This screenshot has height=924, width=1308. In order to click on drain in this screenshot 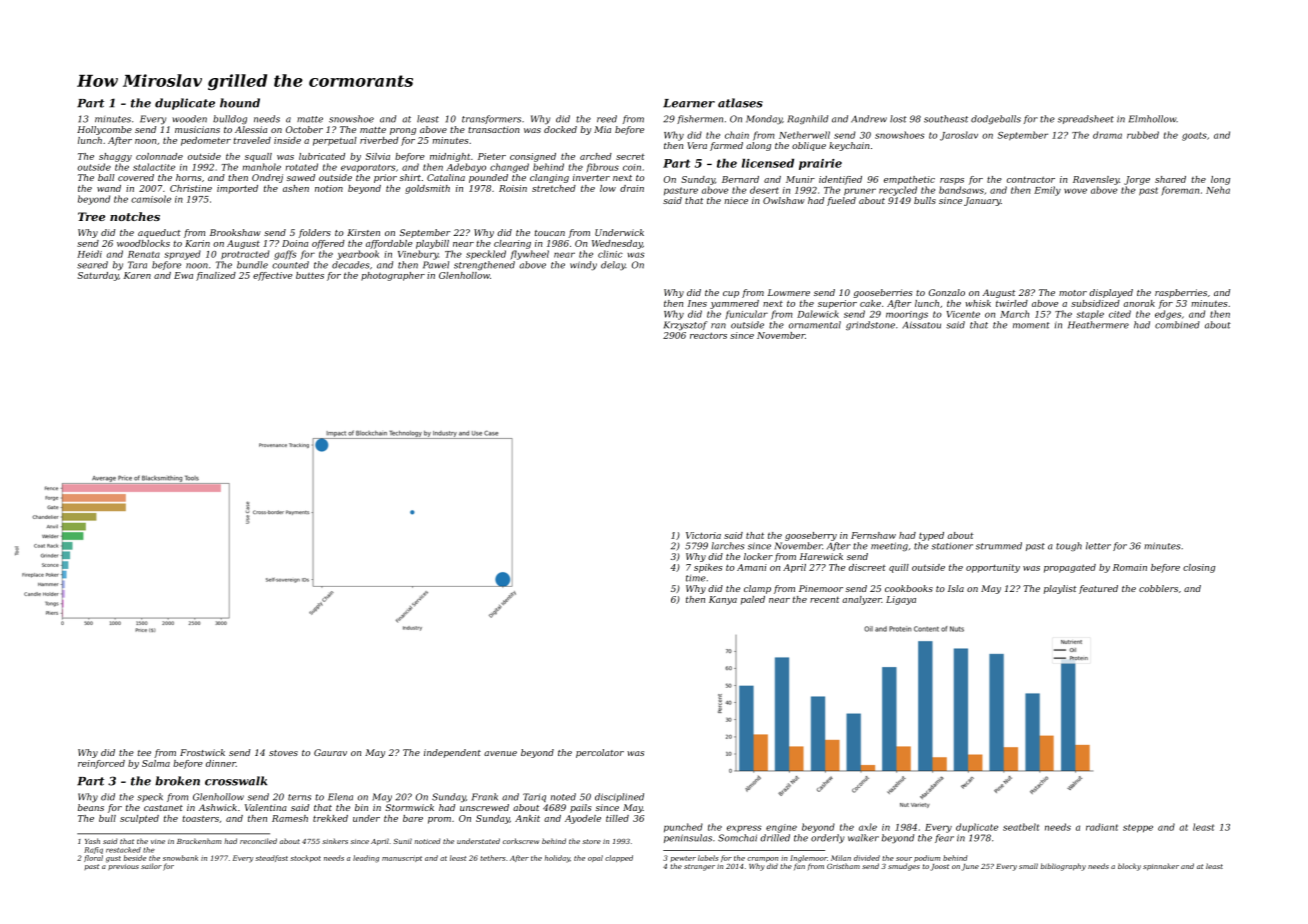, I will do `click(632, 188)`.
